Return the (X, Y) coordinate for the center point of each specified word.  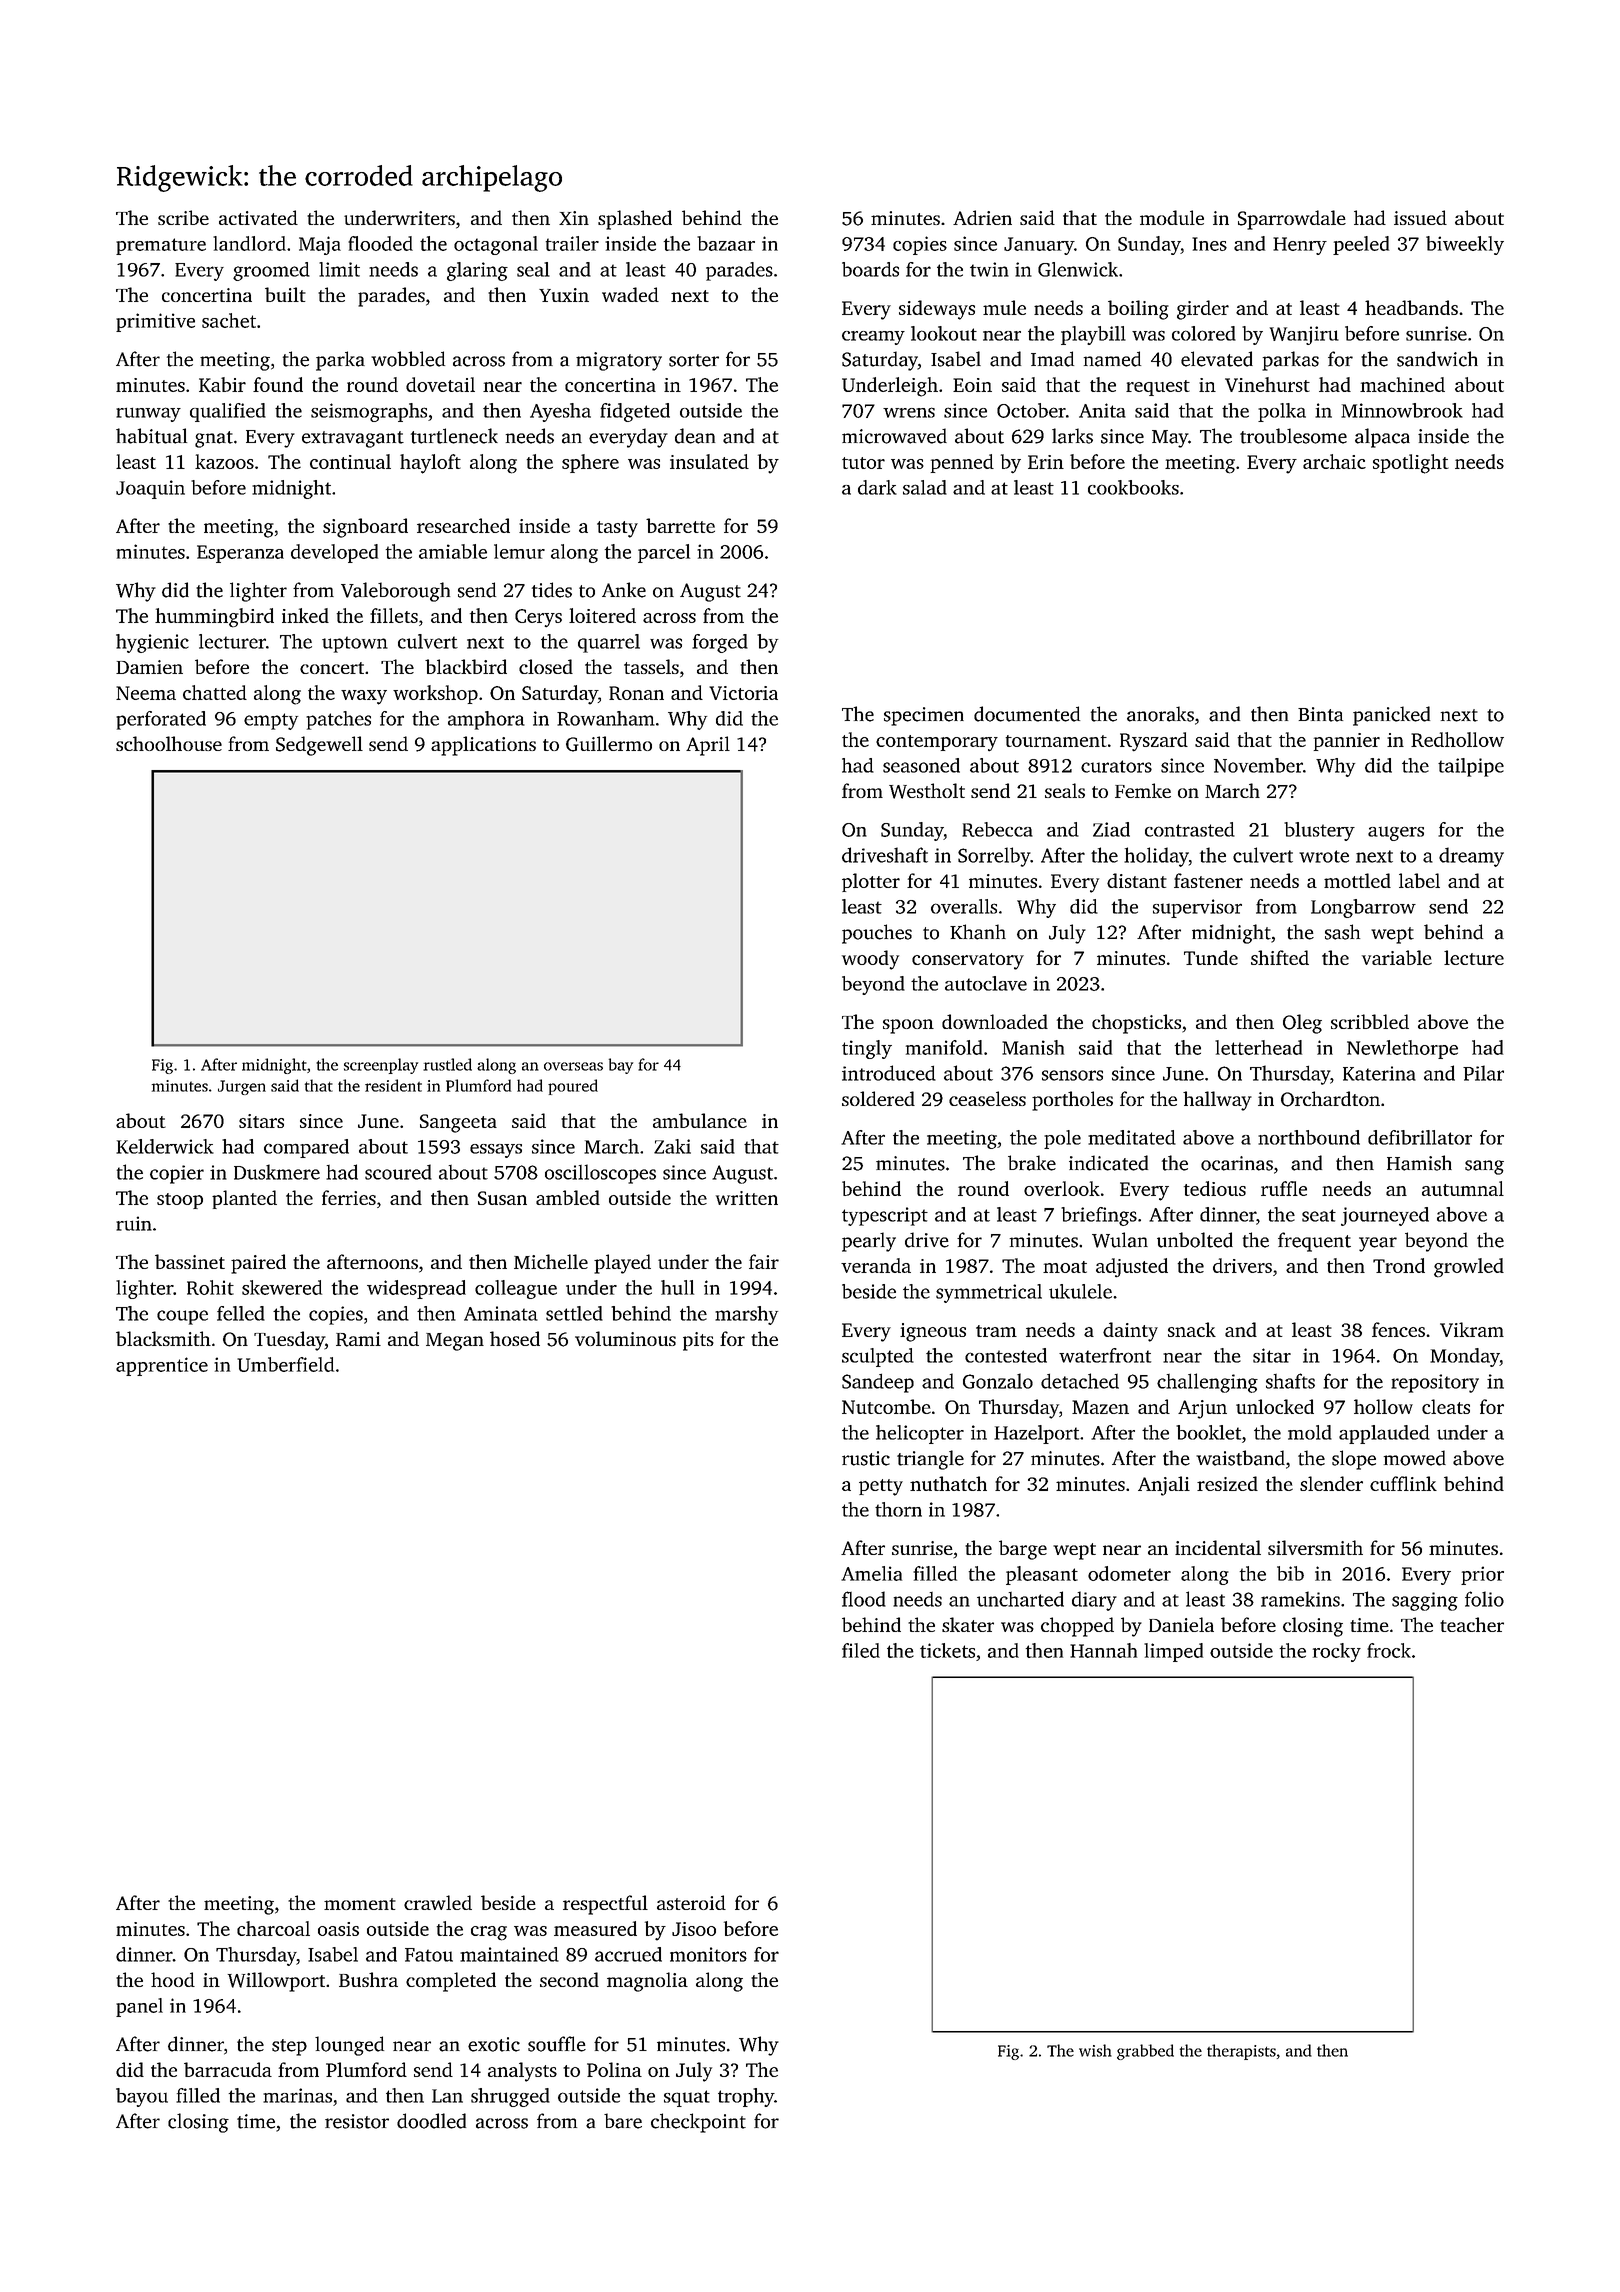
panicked (1391, 716)
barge (1023, 1550)
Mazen (1100, 1407)
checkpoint (698, 2123)
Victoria (743, 693)
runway (148, 414)
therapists (1241, 2052)
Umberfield (285, 1364)
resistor (357, 2121)
